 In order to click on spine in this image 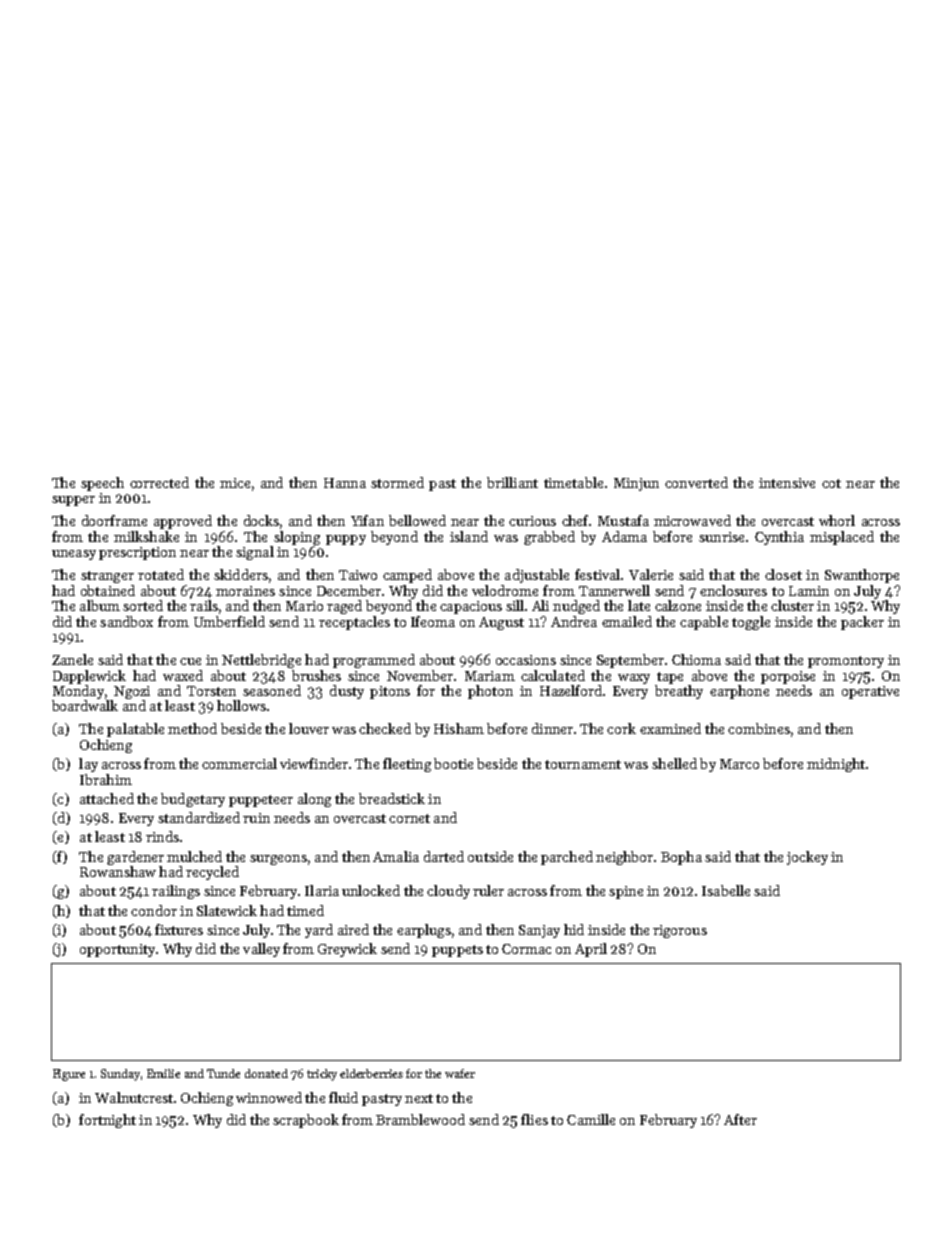, I will do `click(626, 892)`.
